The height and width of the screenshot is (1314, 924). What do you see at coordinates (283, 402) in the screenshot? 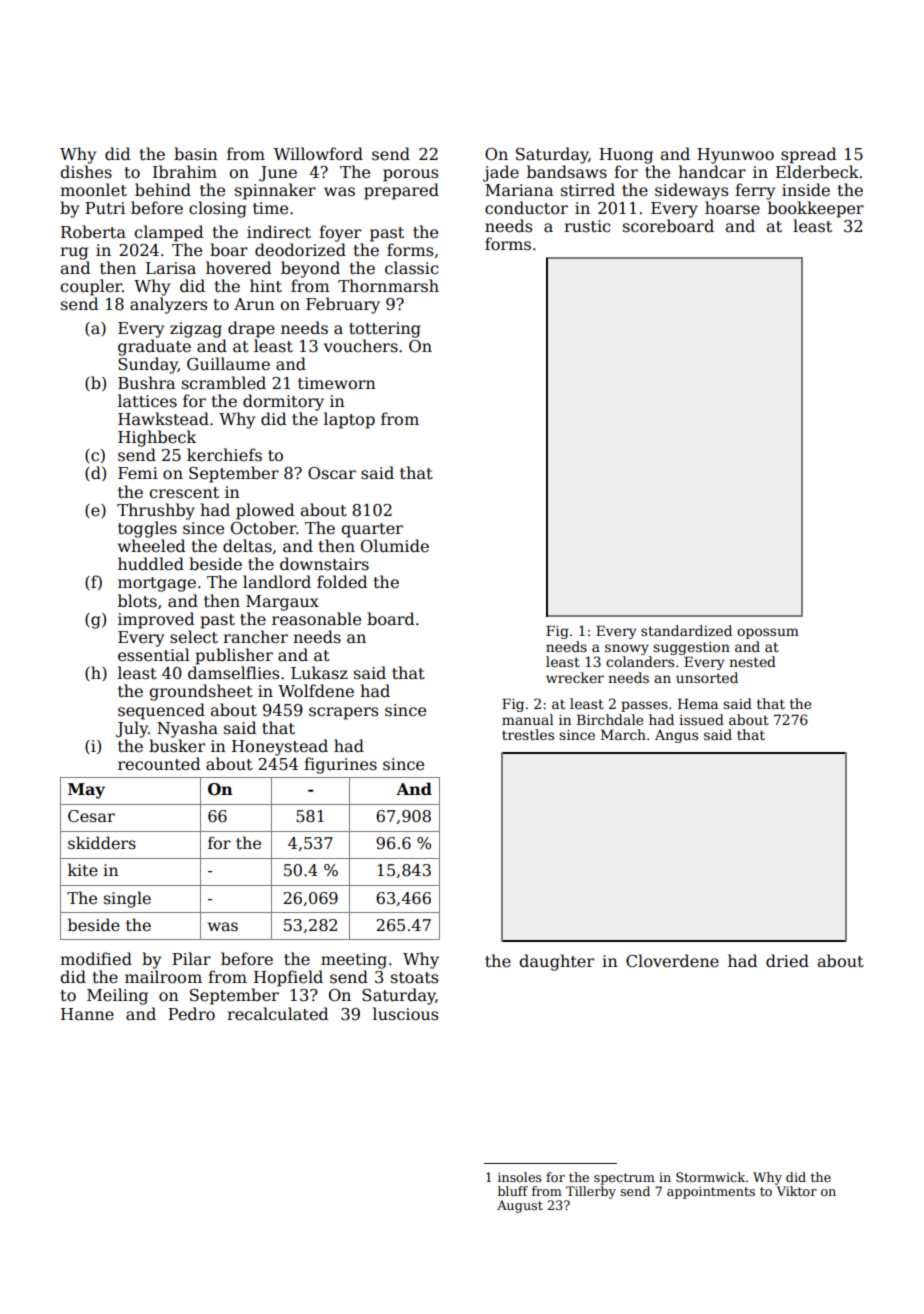
I see `dormitory` at bounding box center [283, 402].
